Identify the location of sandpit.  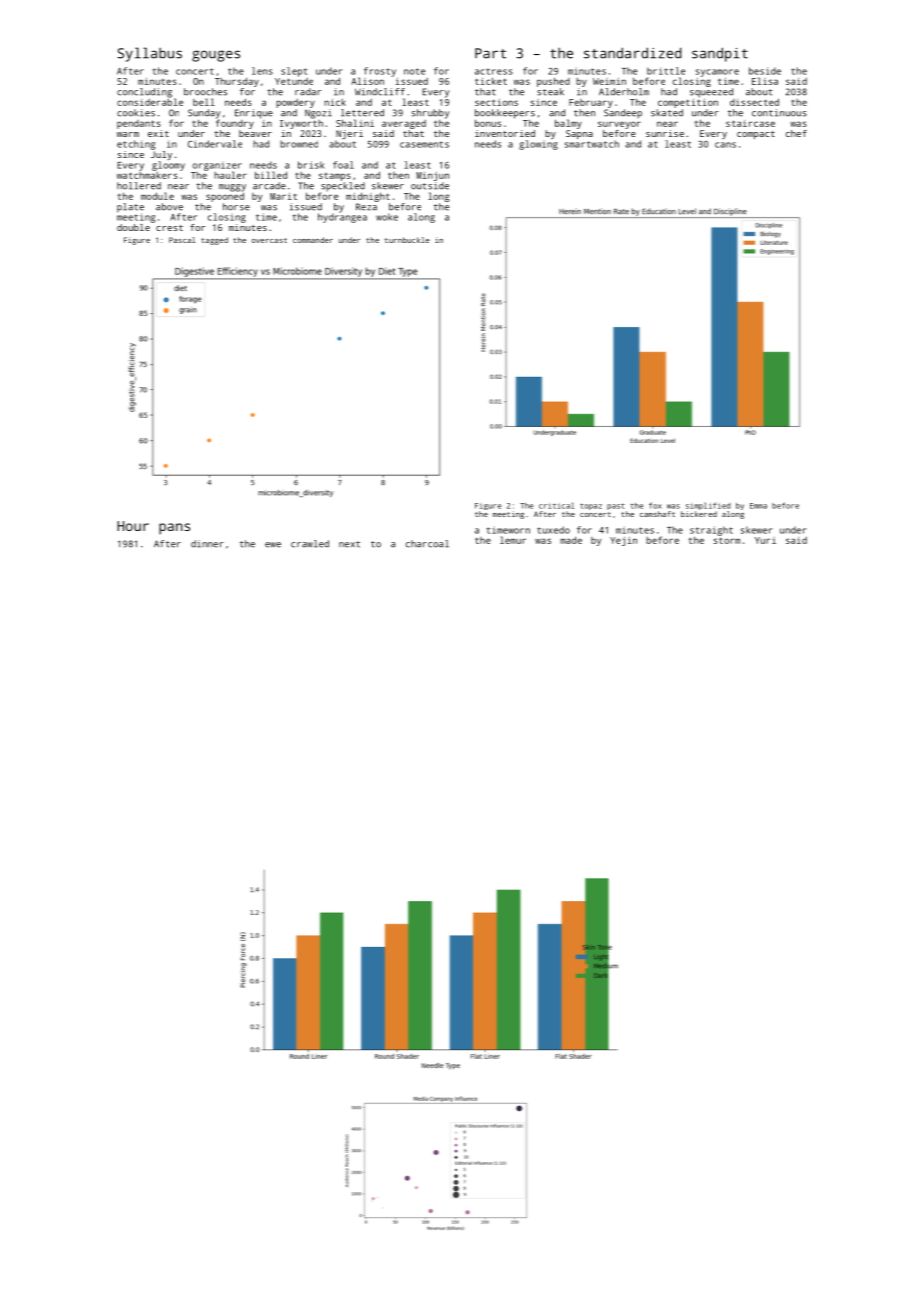
(720, 54).
